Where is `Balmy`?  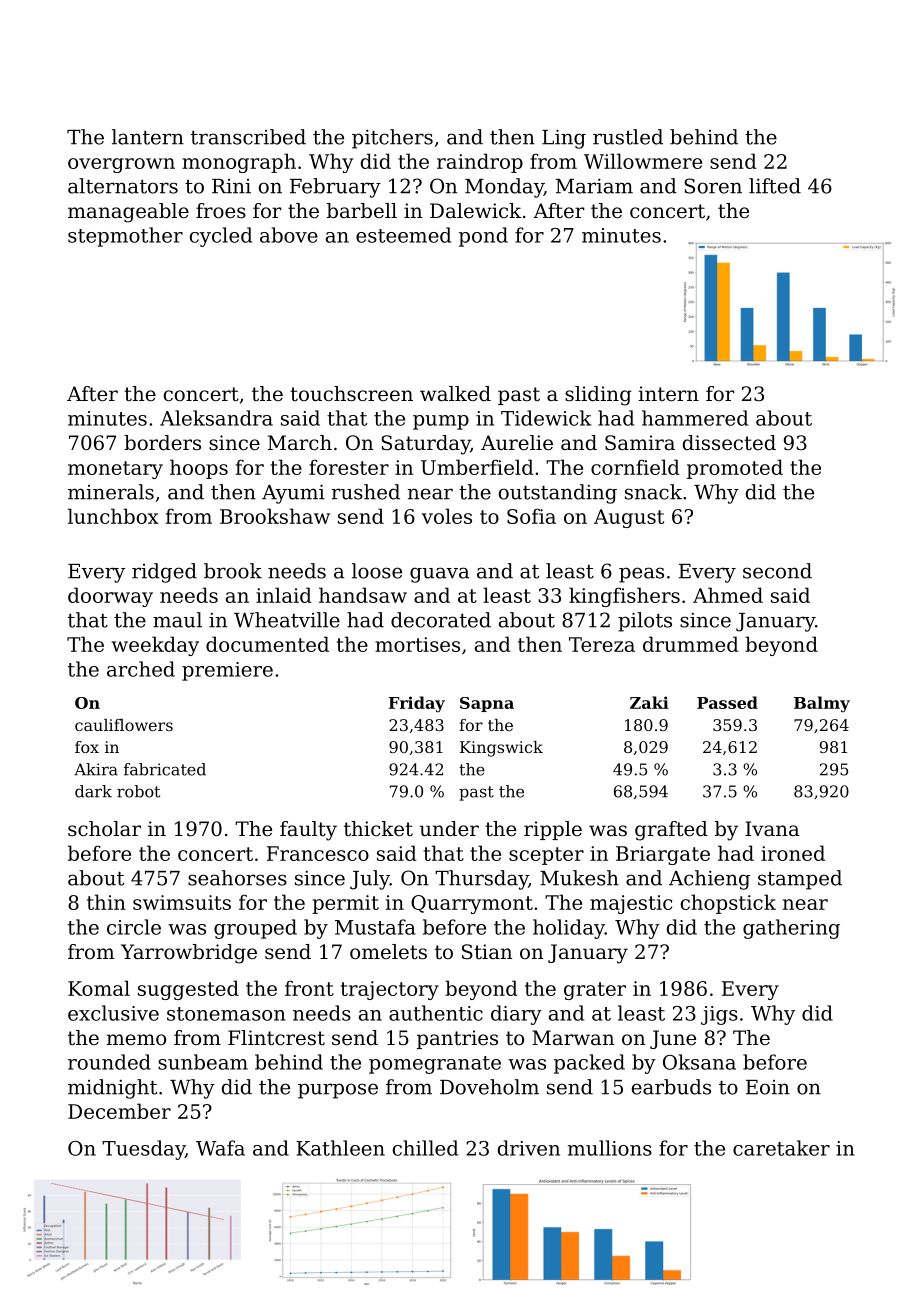 Balmy is located at coordinates (822, 704).
